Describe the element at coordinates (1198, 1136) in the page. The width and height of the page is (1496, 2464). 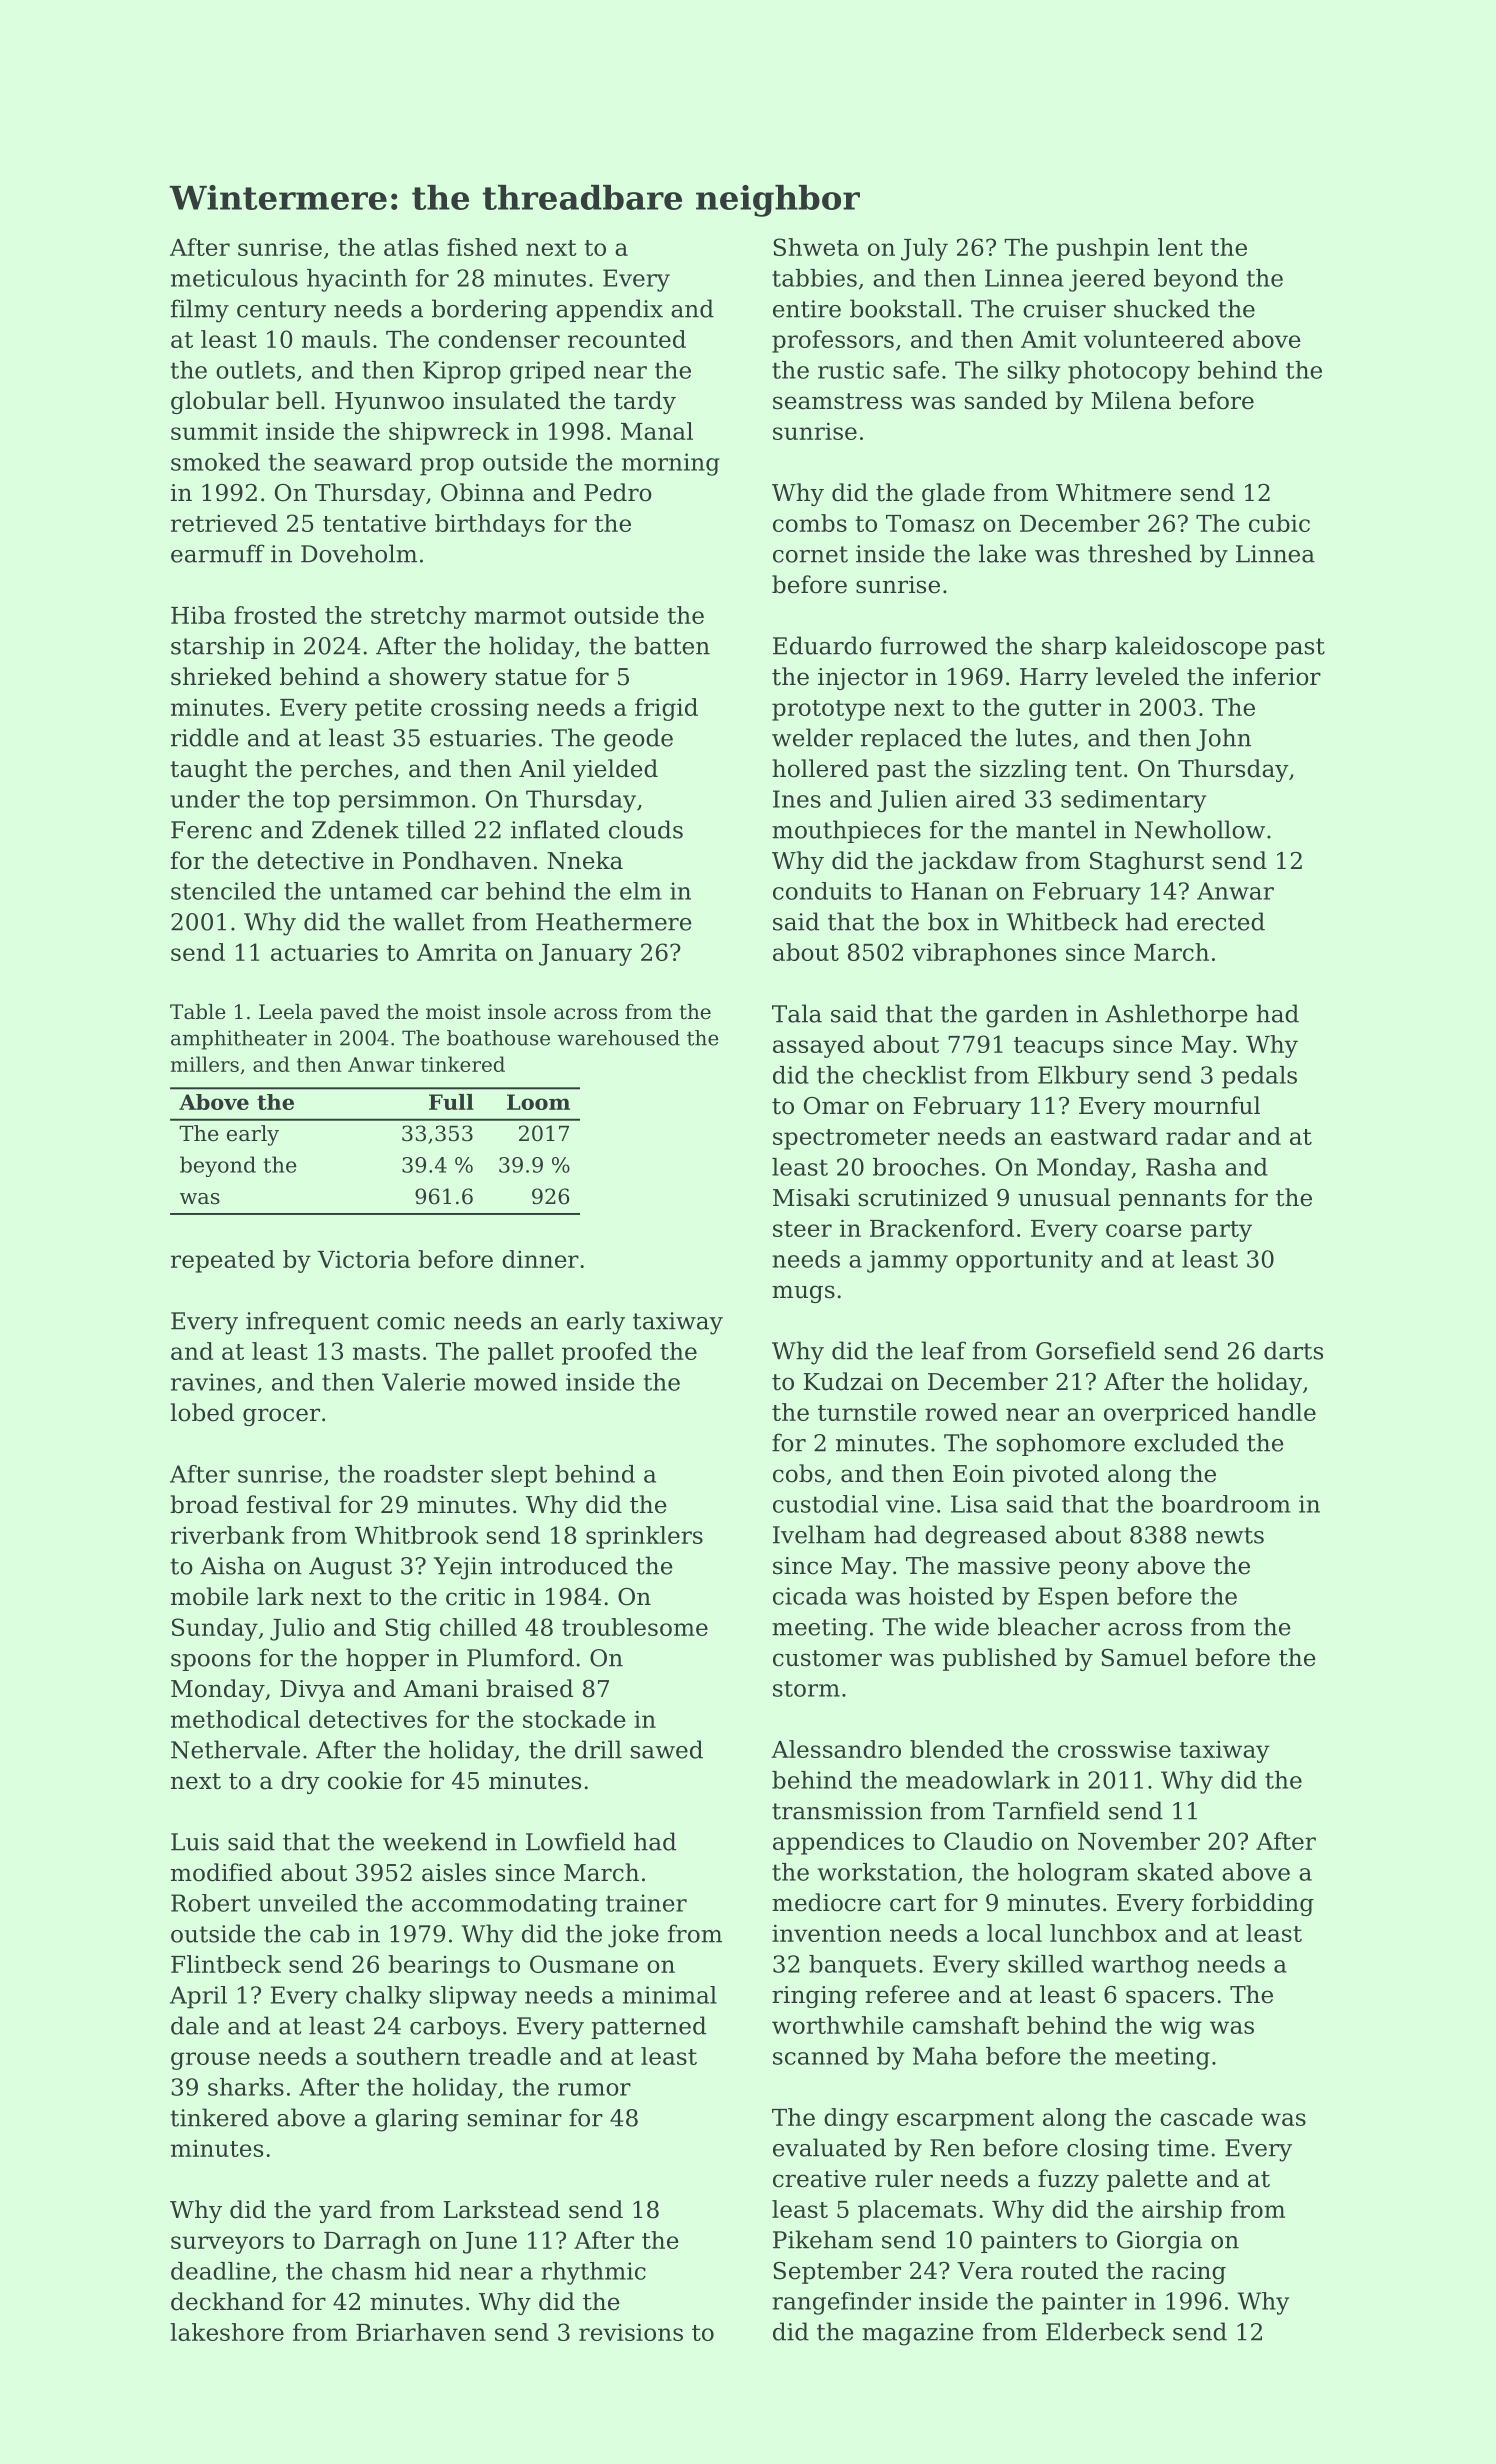
I see `radar` at that location.
